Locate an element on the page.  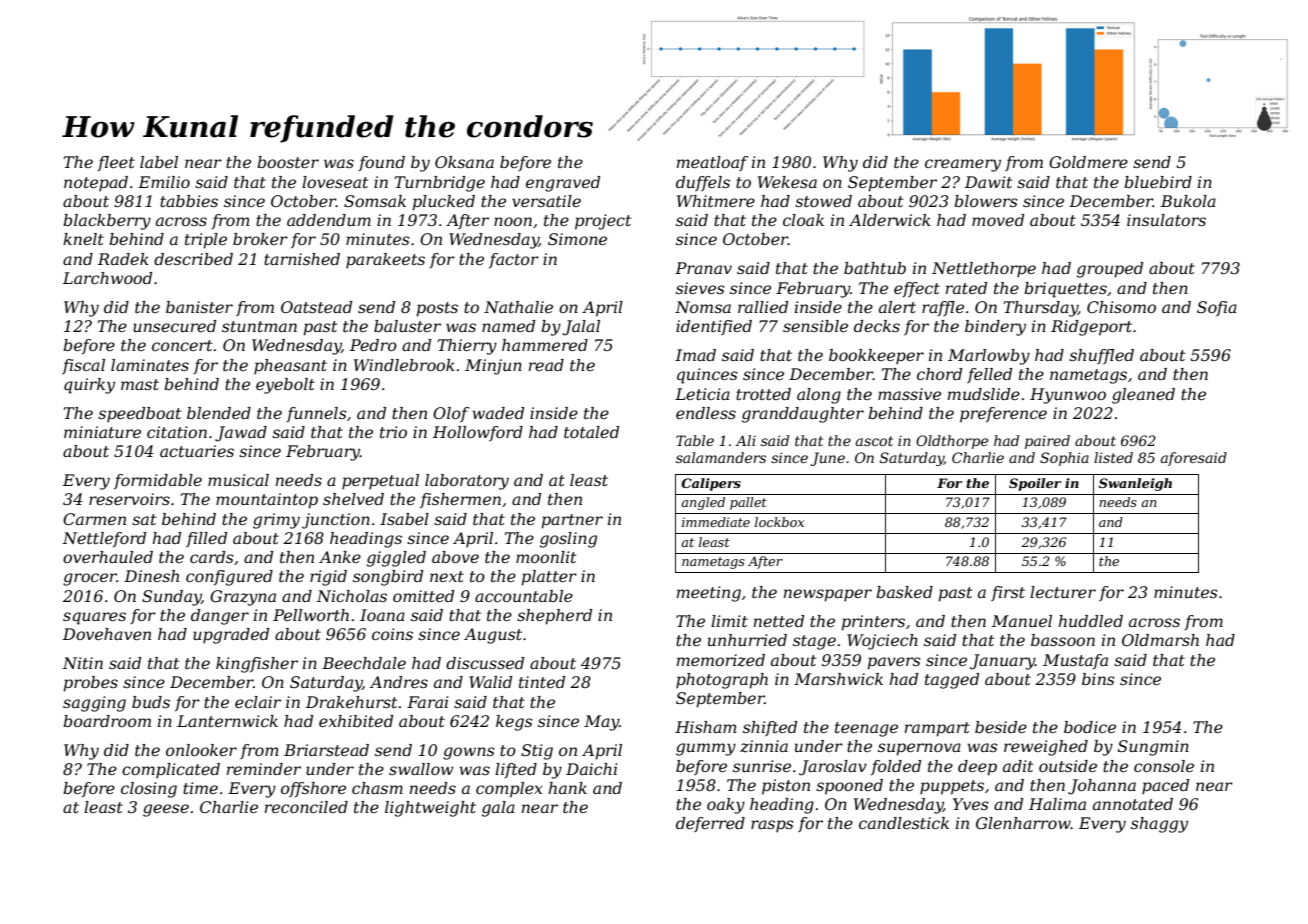
engraved is located at coordinates (563, 184).
